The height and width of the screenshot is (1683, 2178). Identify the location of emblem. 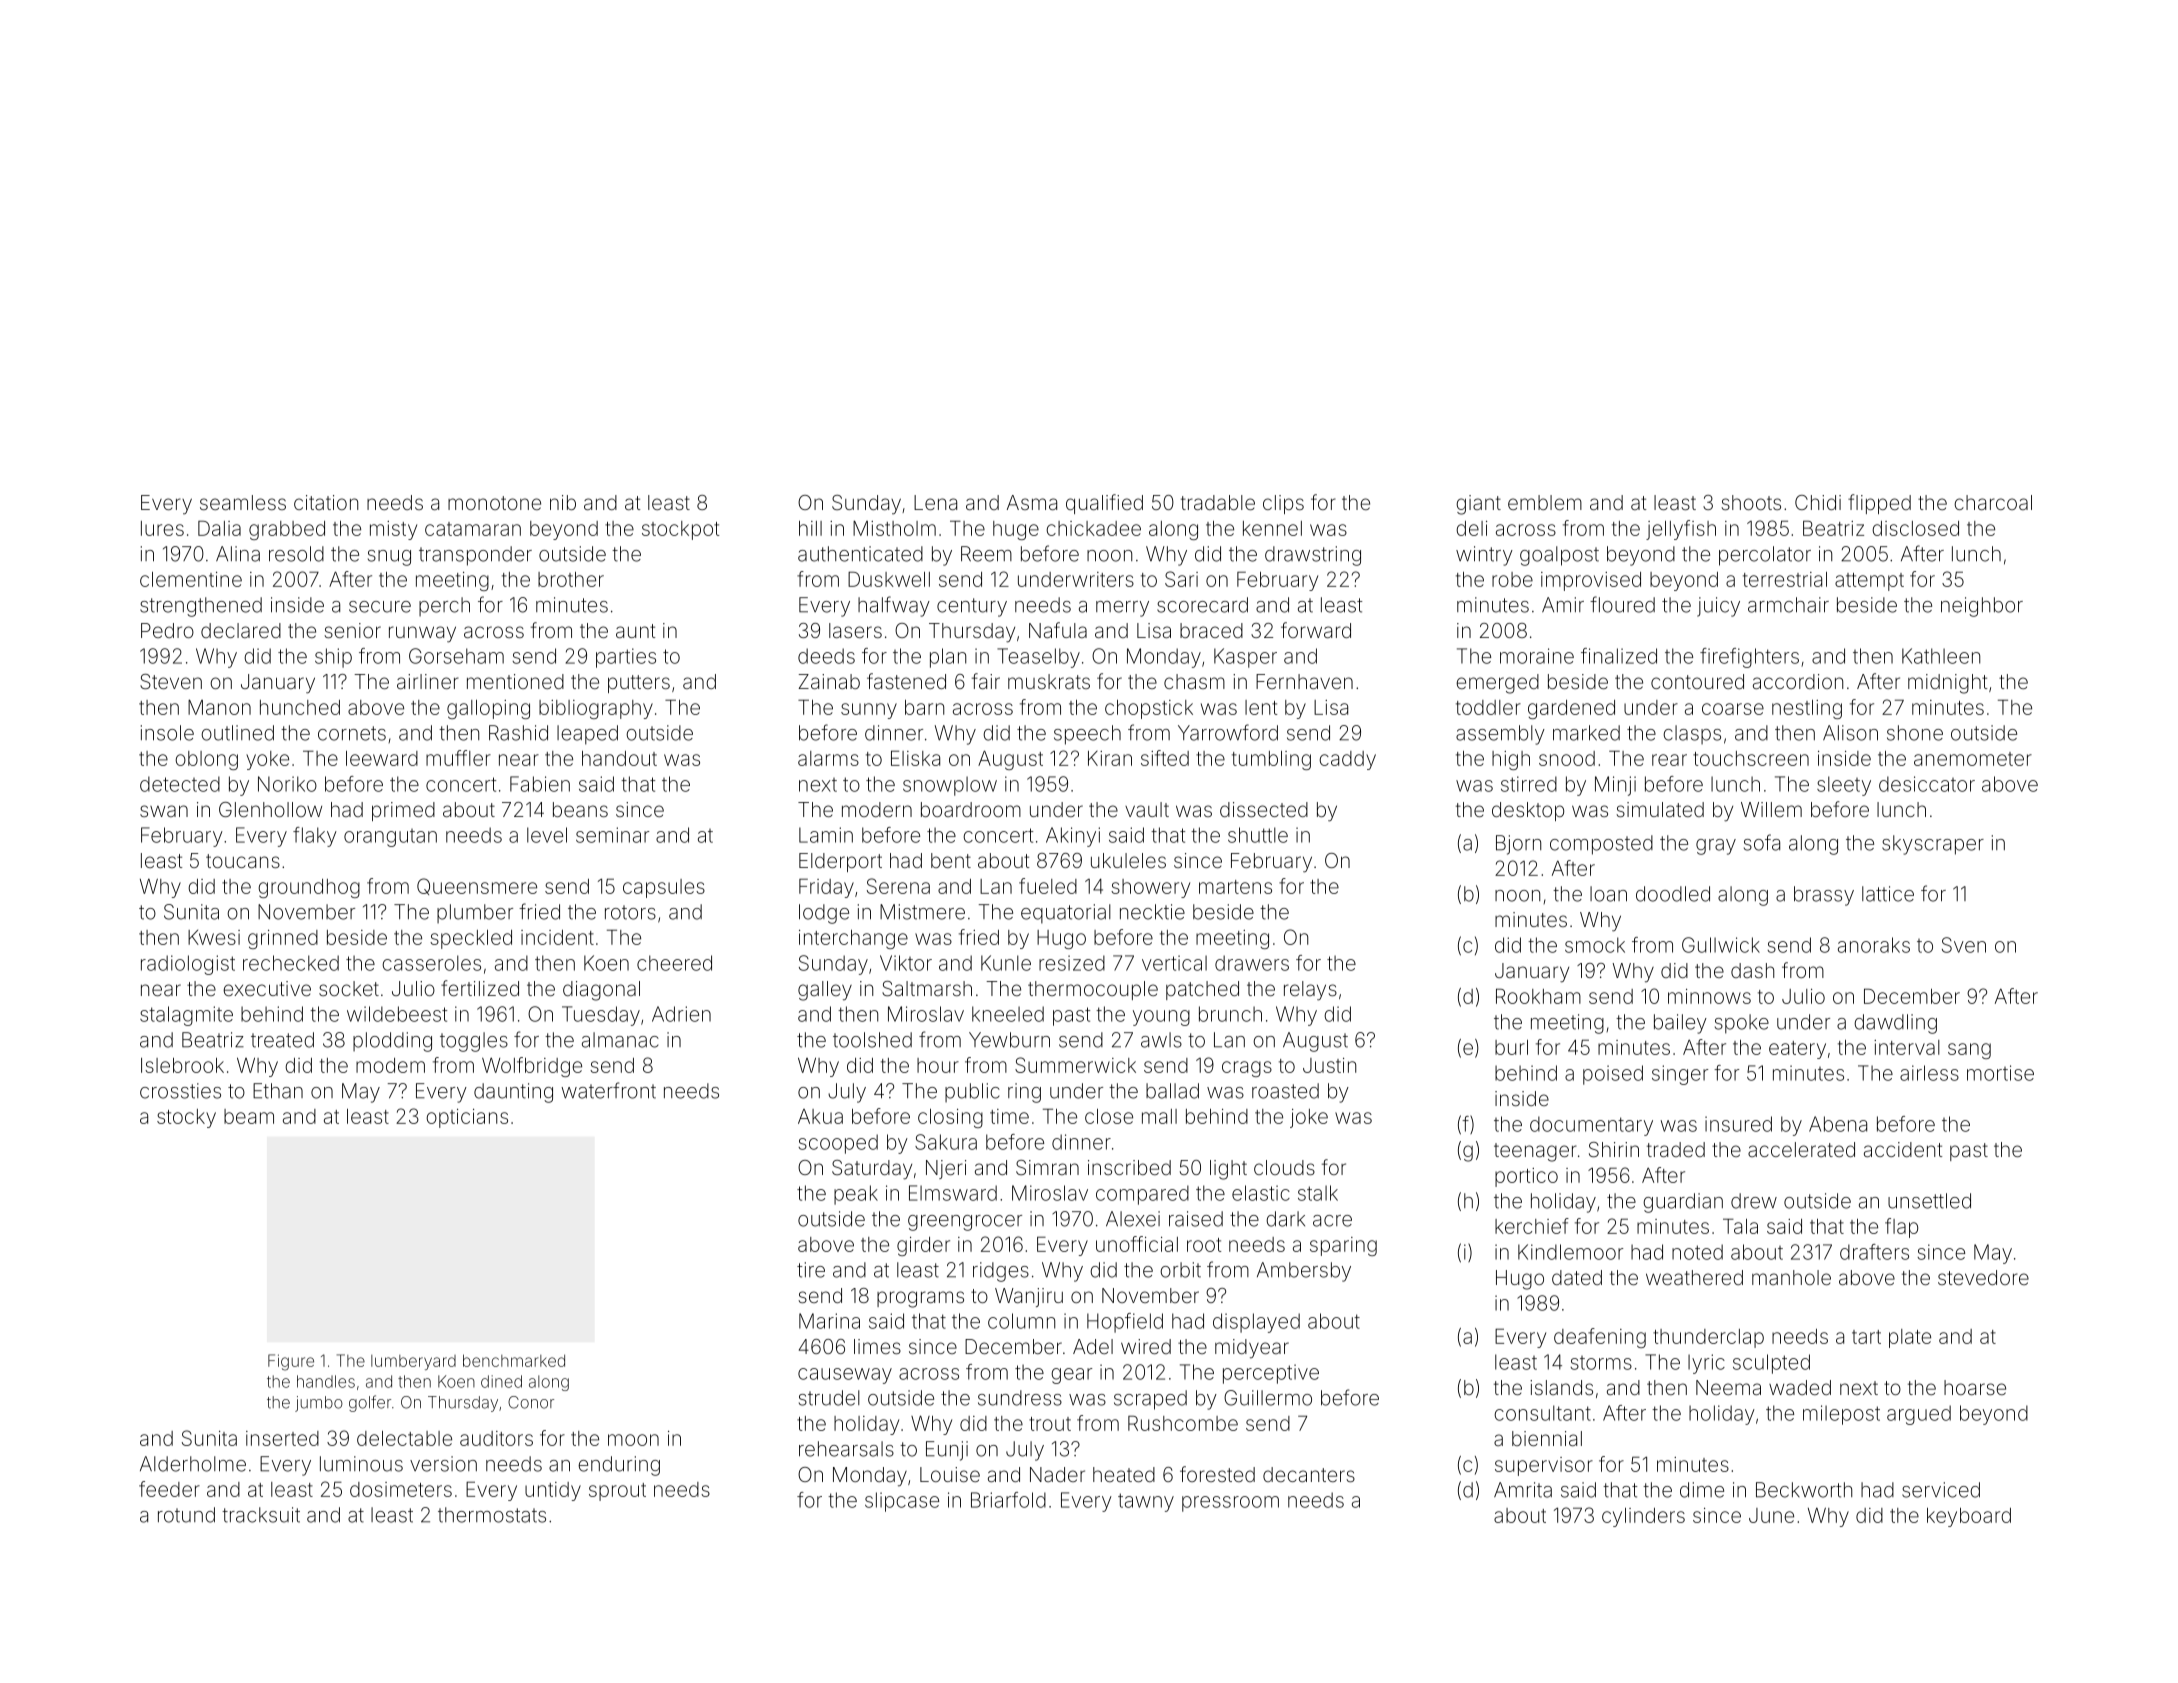
(1545, 502).
